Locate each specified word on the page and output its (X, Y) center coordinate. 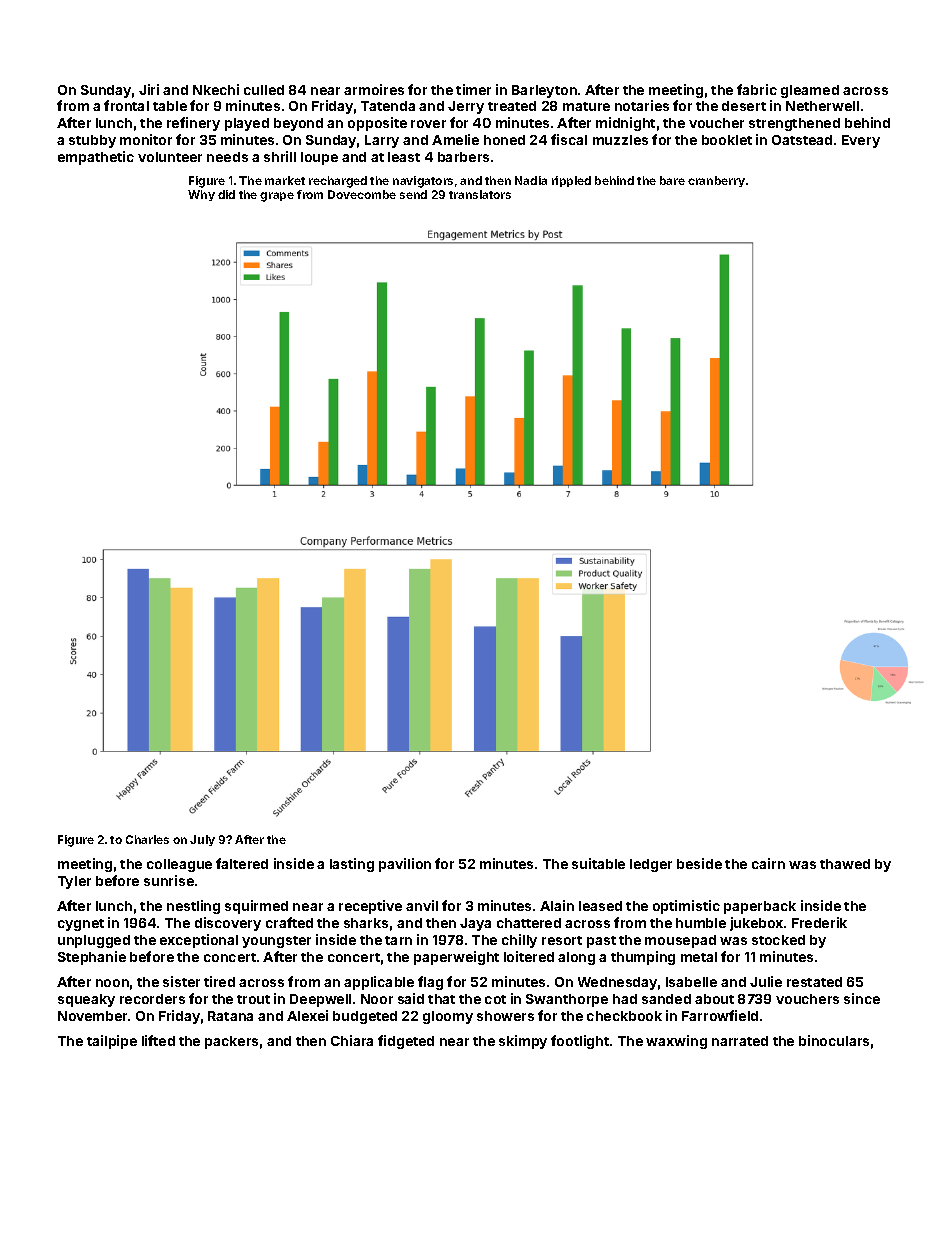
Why (201, 195)
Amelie (455, 139)
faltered (242, 863)
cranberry (716, 181)
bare (672, 180)
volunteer (170, 157)
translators (480, 194)
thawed (845, 864)
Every (861, 141)
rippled (571, 181)
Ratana (230, 1016)
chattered (529, 923)
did (226, 194)
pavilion (405, 865)
